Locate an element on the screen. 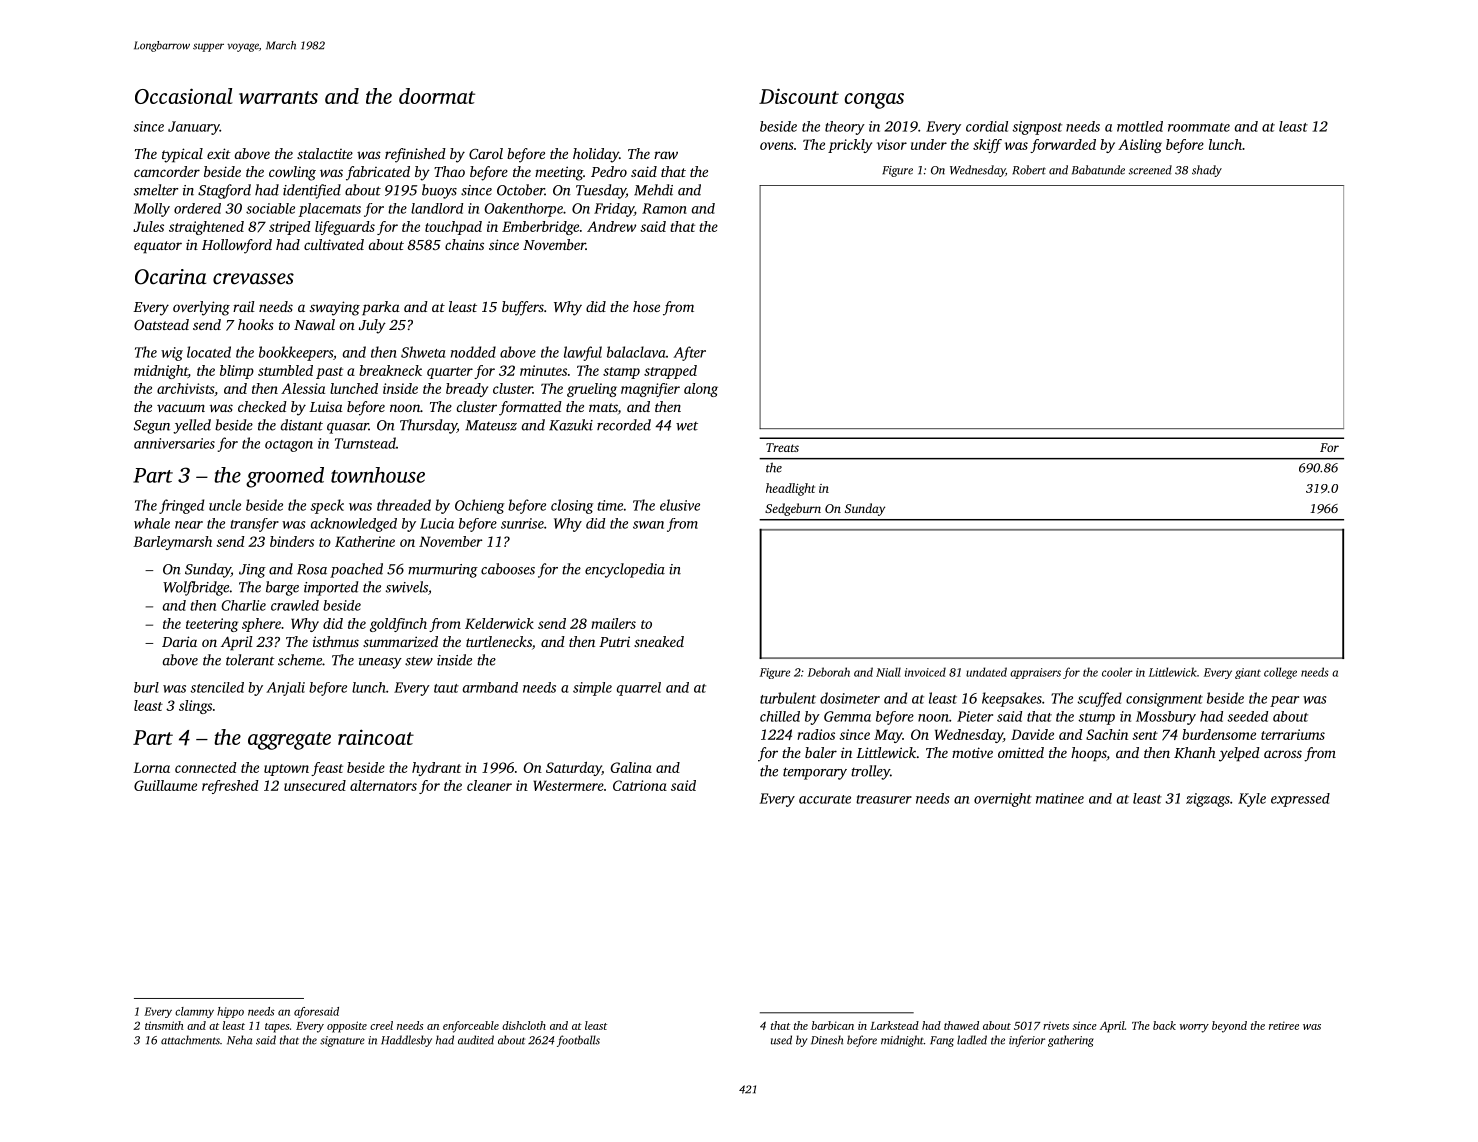  ovens is located at coordinates (777, 146).
